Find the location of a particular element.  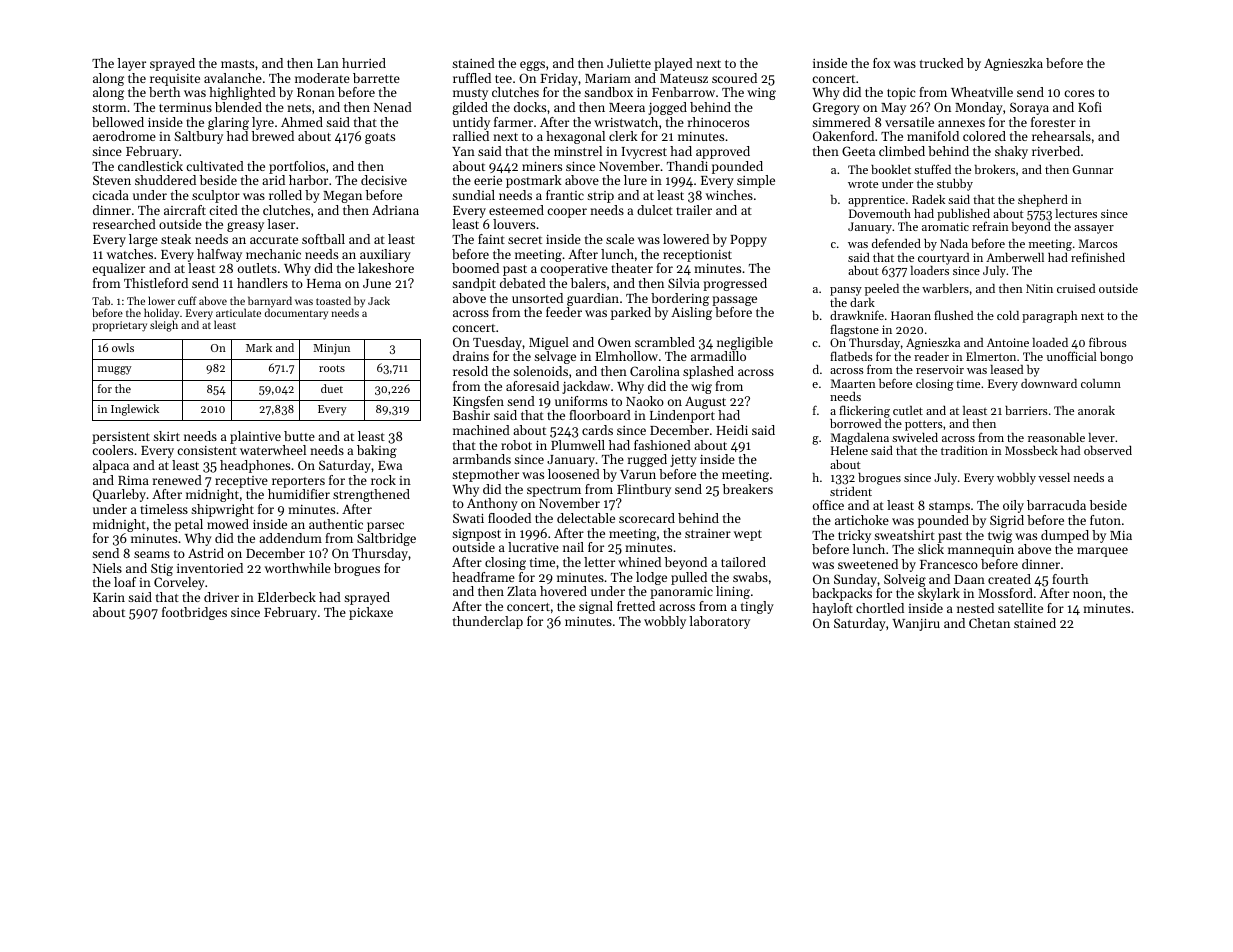

Wheatville is located at coordinates (982, 92).
